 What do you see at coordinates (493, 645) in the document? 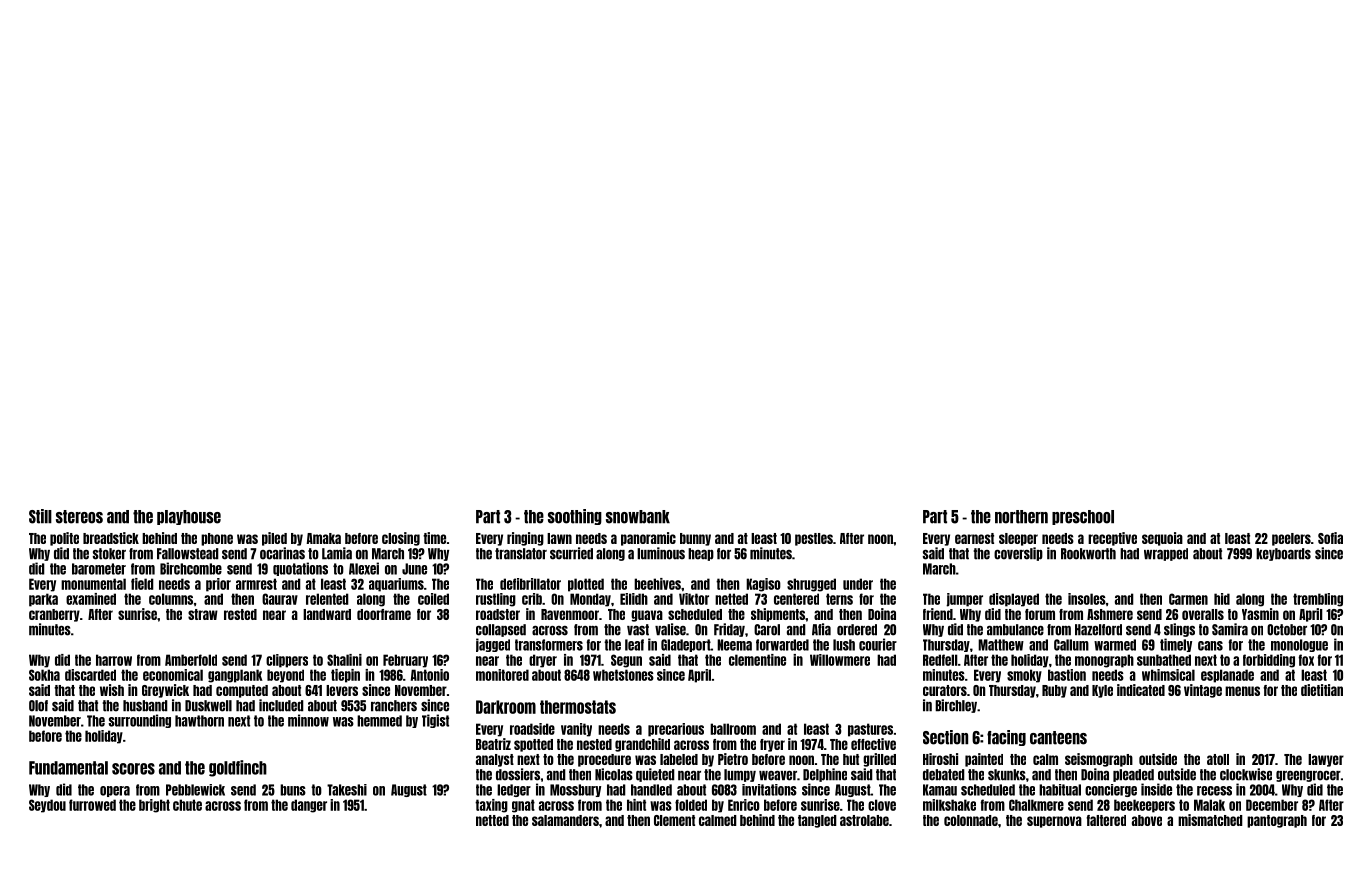
I see `jagged` at bounding box center [493, 645].
